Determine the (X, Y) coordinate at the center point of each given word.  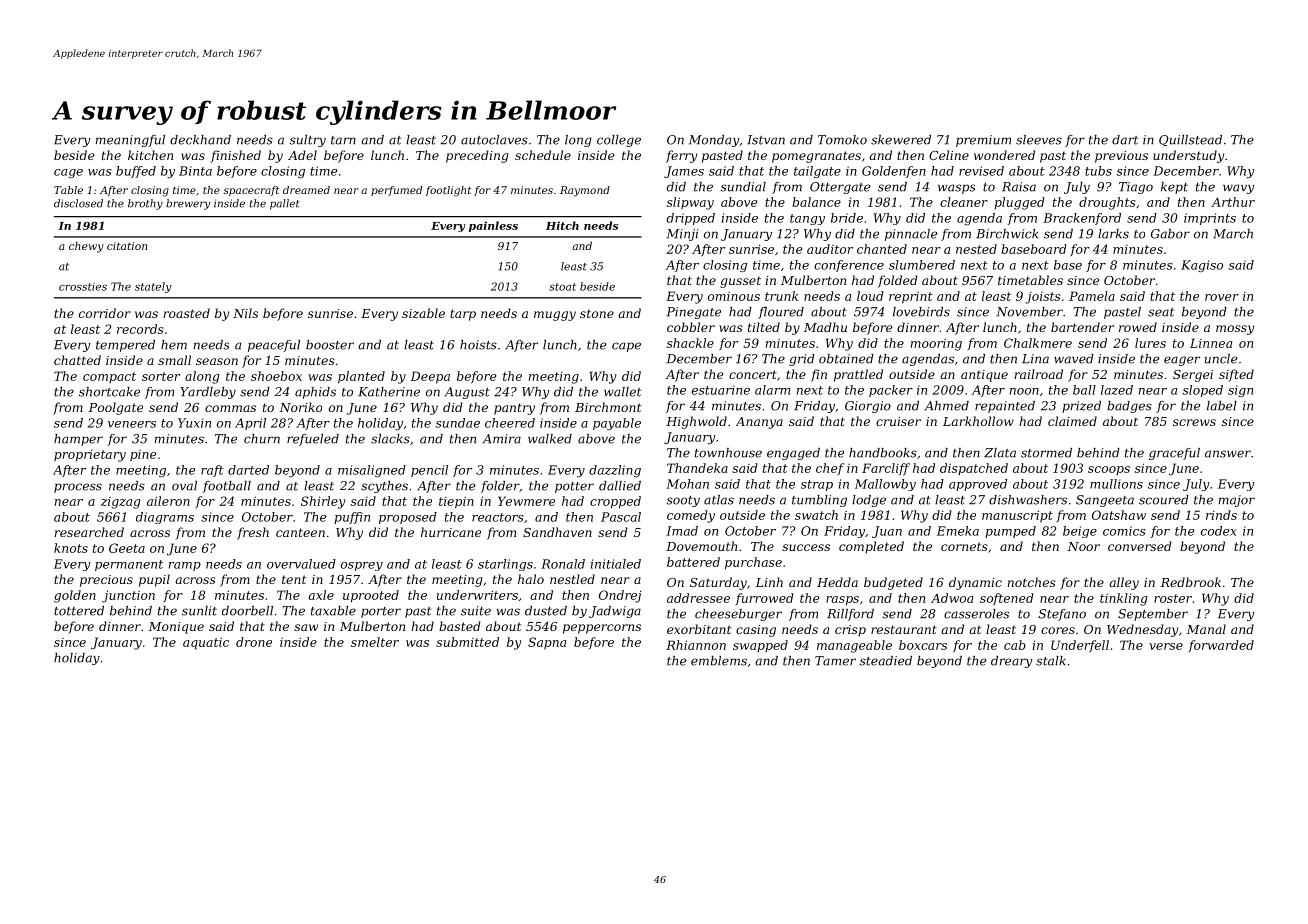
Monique (176, 628)
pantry (514, 409)
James (684, 172)
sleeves (1039, 140)
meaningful (130, 141)
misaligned (372, 471)
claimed (1072, 421)
